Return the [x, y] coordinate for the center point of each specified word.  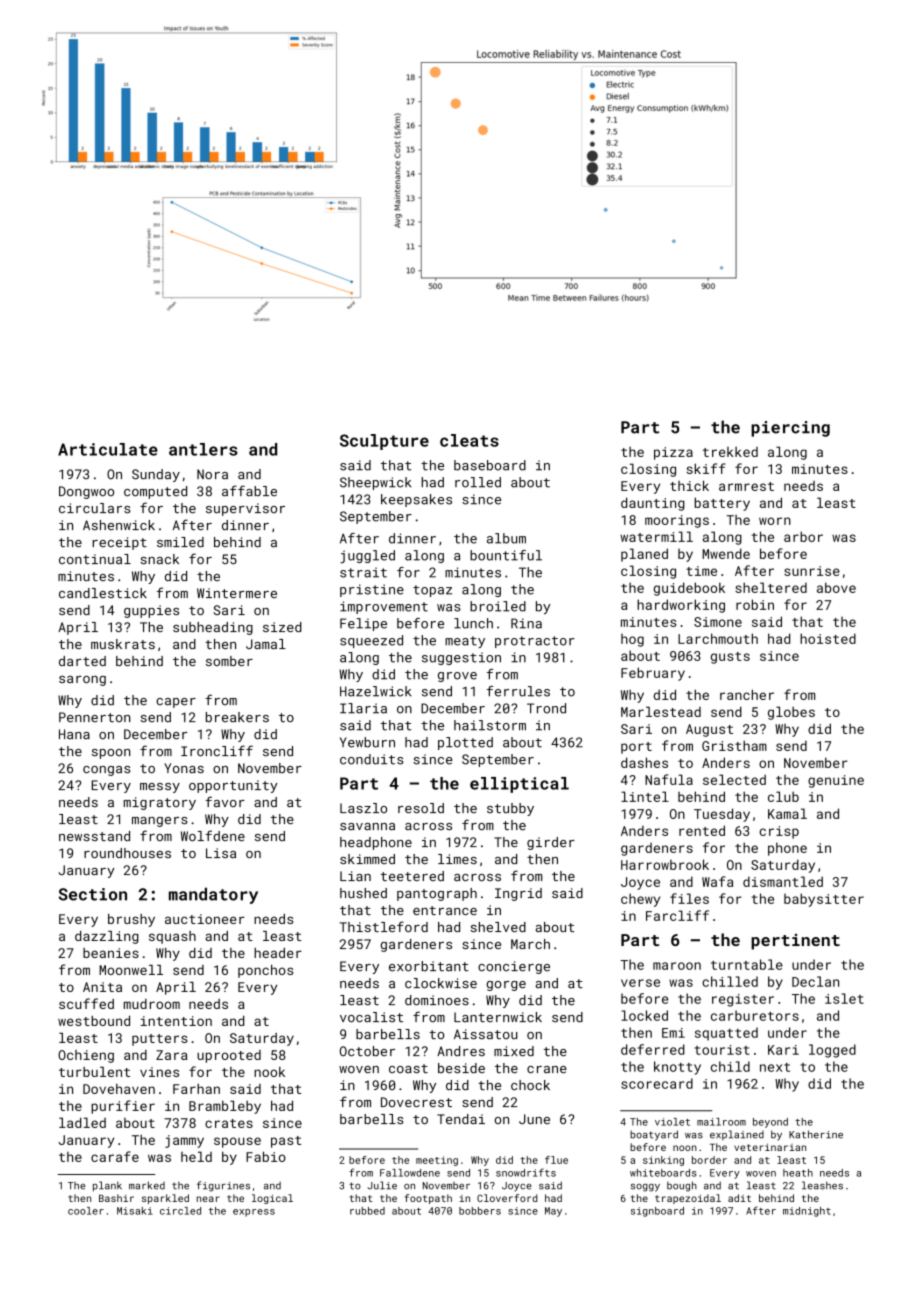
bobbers [480, 1211]
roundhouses [127, 853]
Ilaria [363, 708]
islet [844, 998]
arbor [803, 536]
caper [176, 703]
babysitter [824, 900]
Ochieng [86, 1056]
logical [272, 1199]
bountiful [506, 555]
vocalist [371, 1017]
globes [791, 713]
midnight [807, 1212]
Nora [212, 474]
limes [457, 859]
